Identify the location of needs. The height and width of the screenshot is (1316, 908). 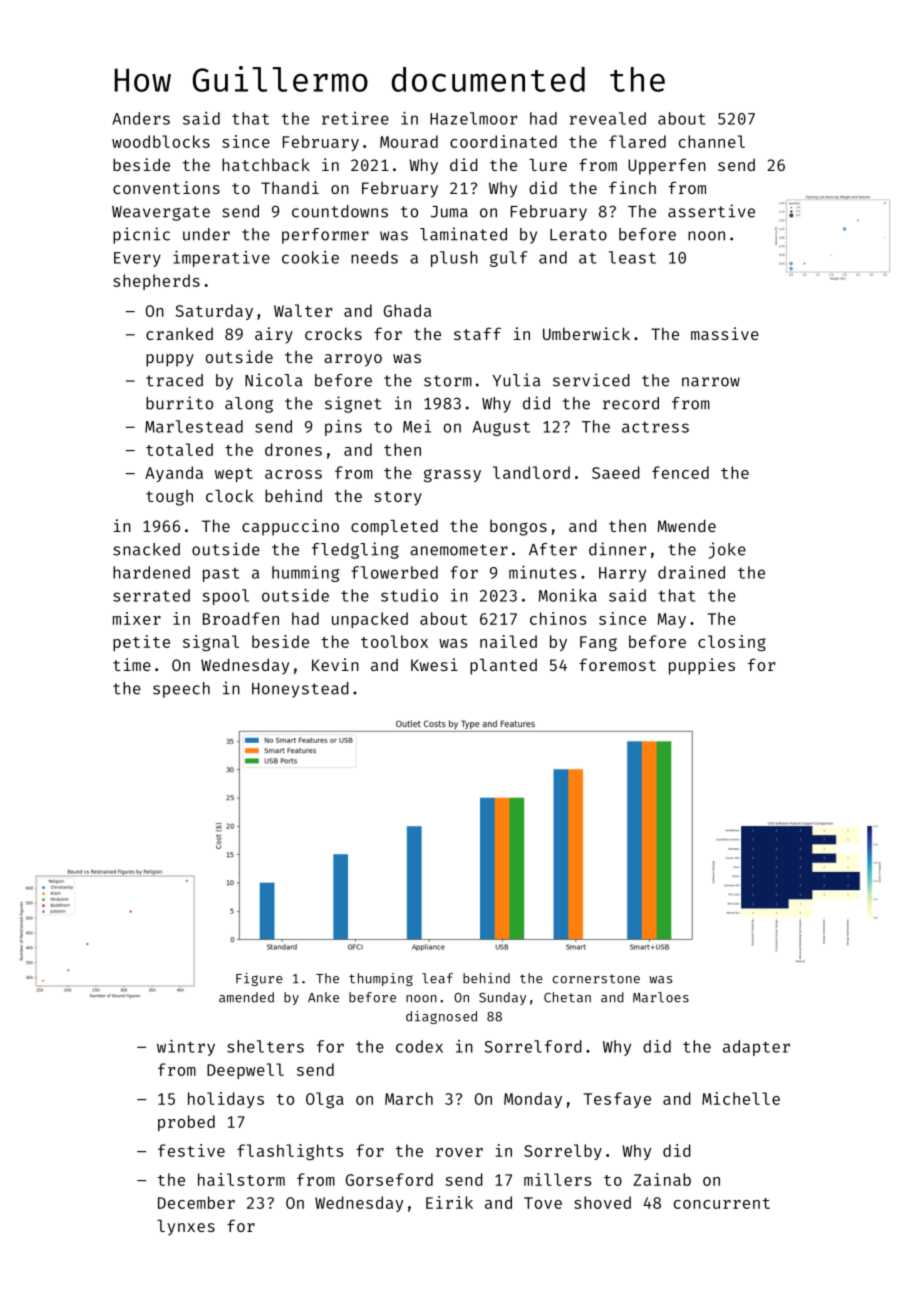
(374, 257).
